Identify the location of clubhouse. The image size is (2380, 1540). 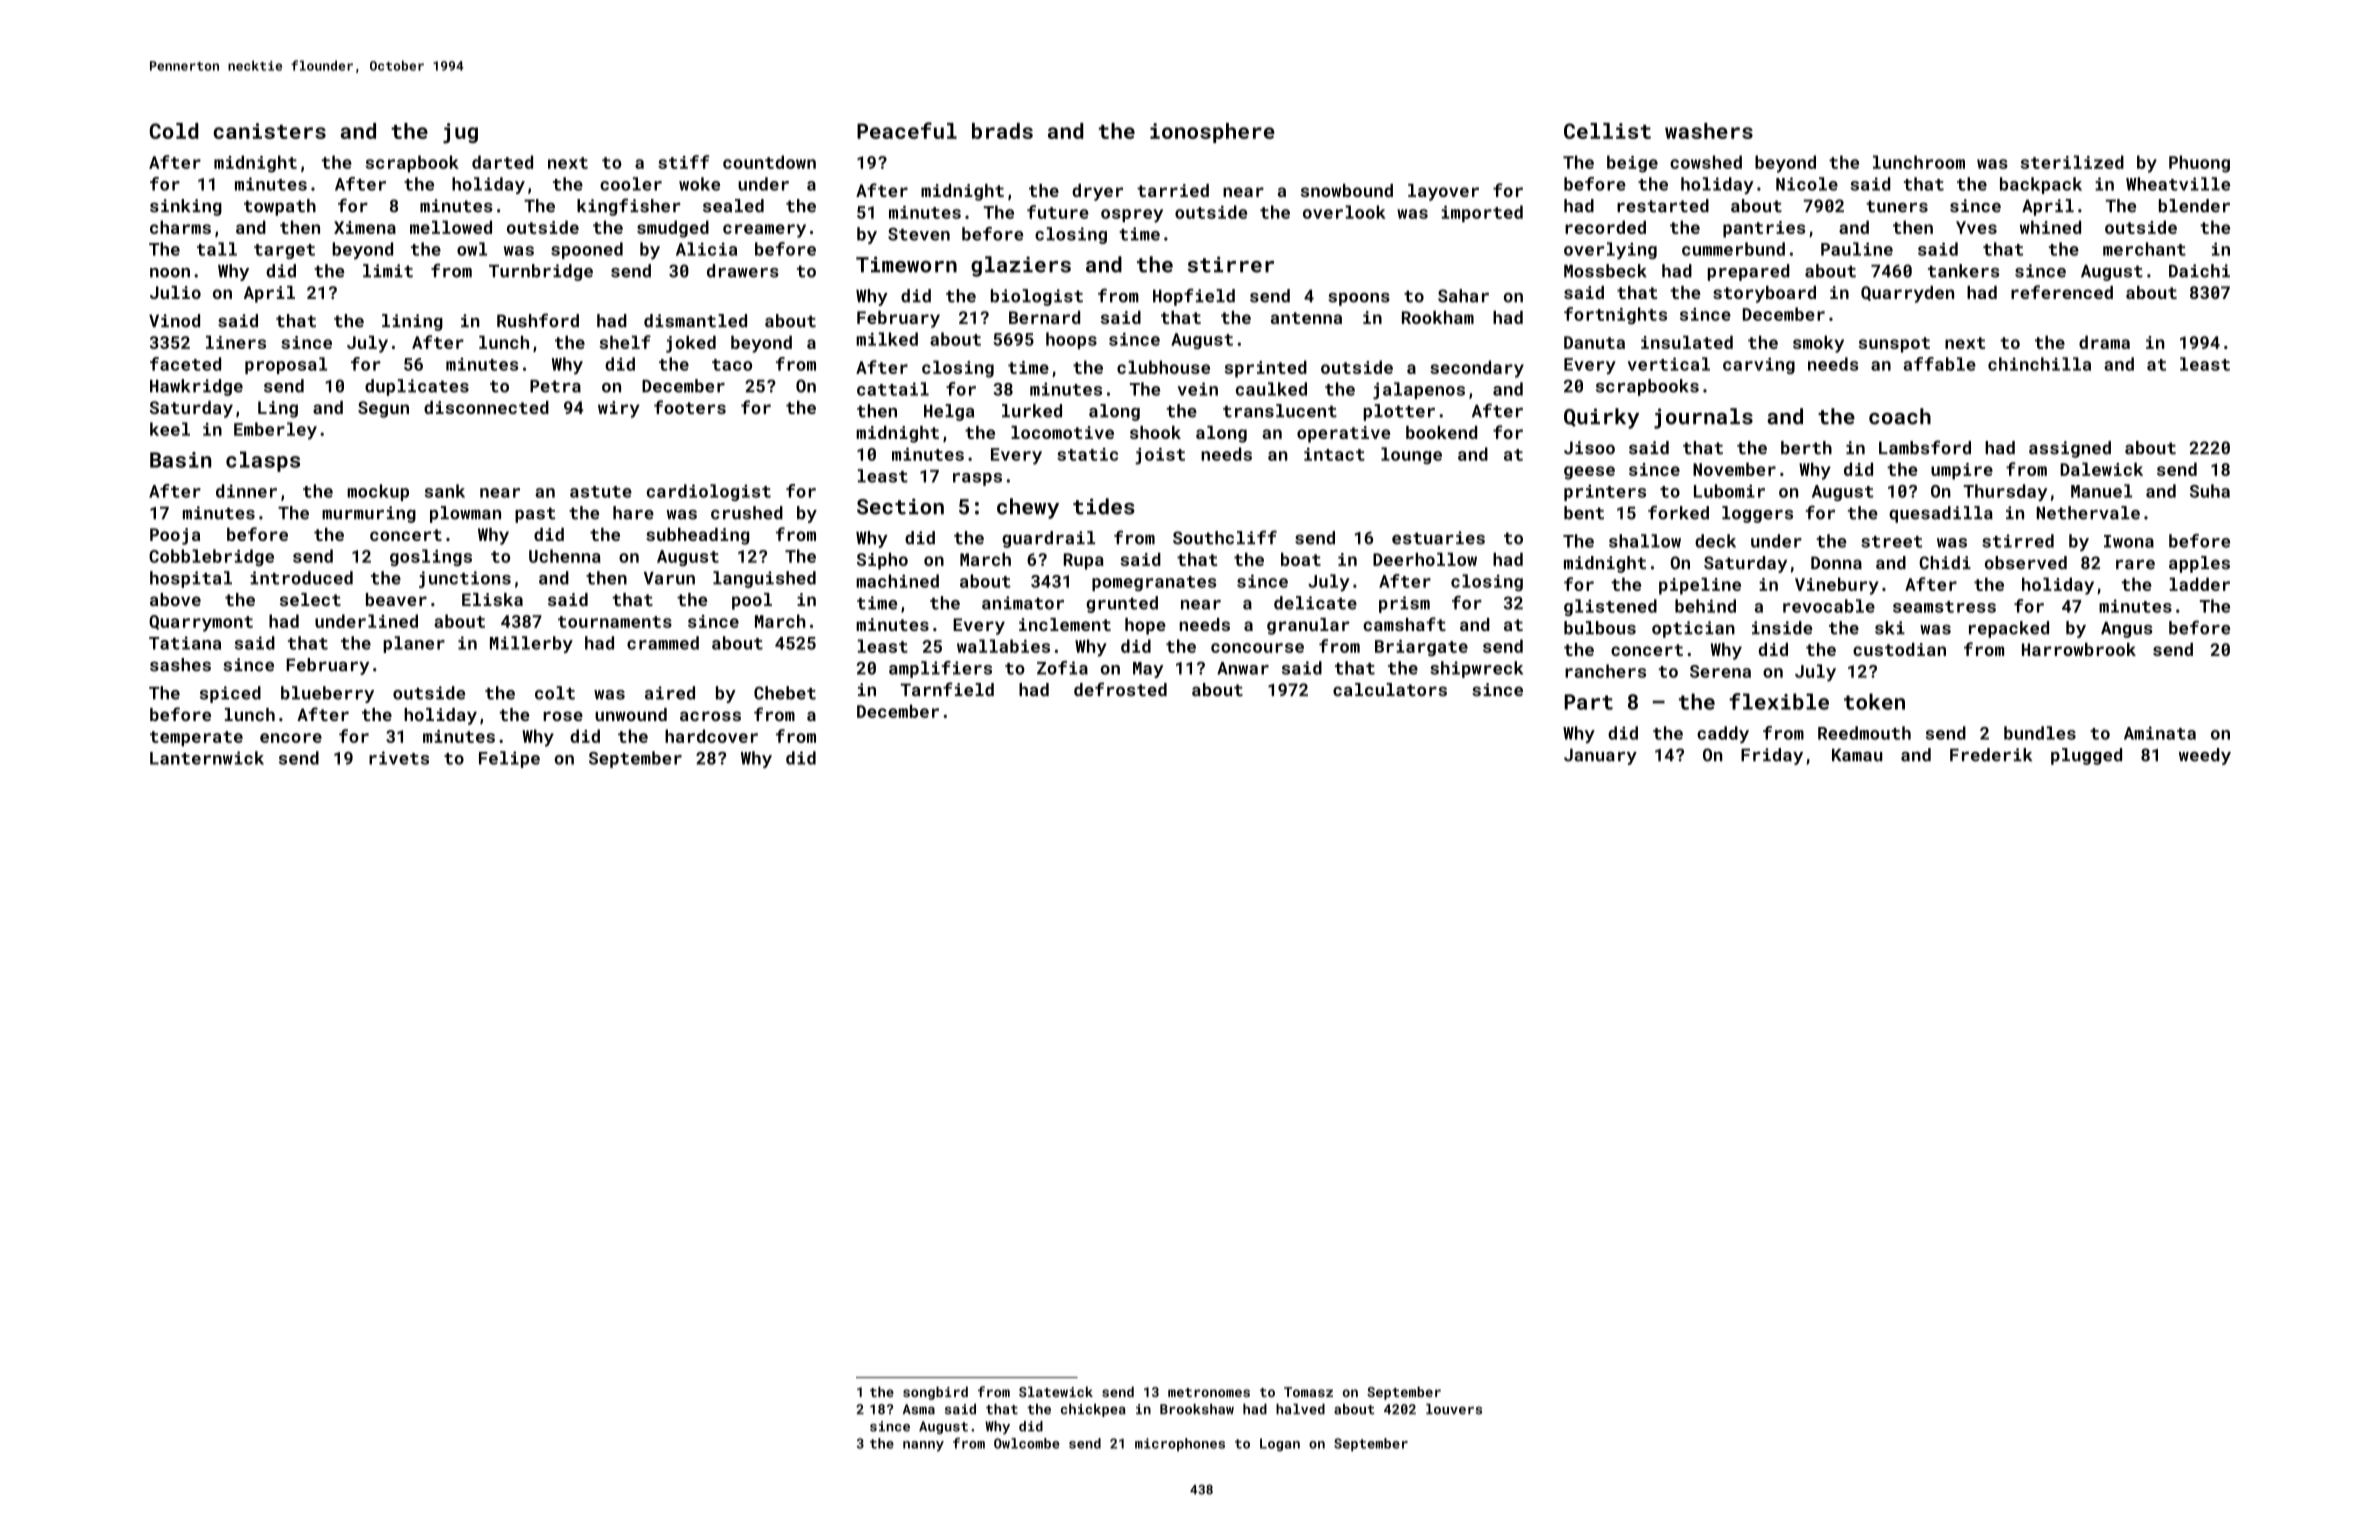
(1163, 367).
